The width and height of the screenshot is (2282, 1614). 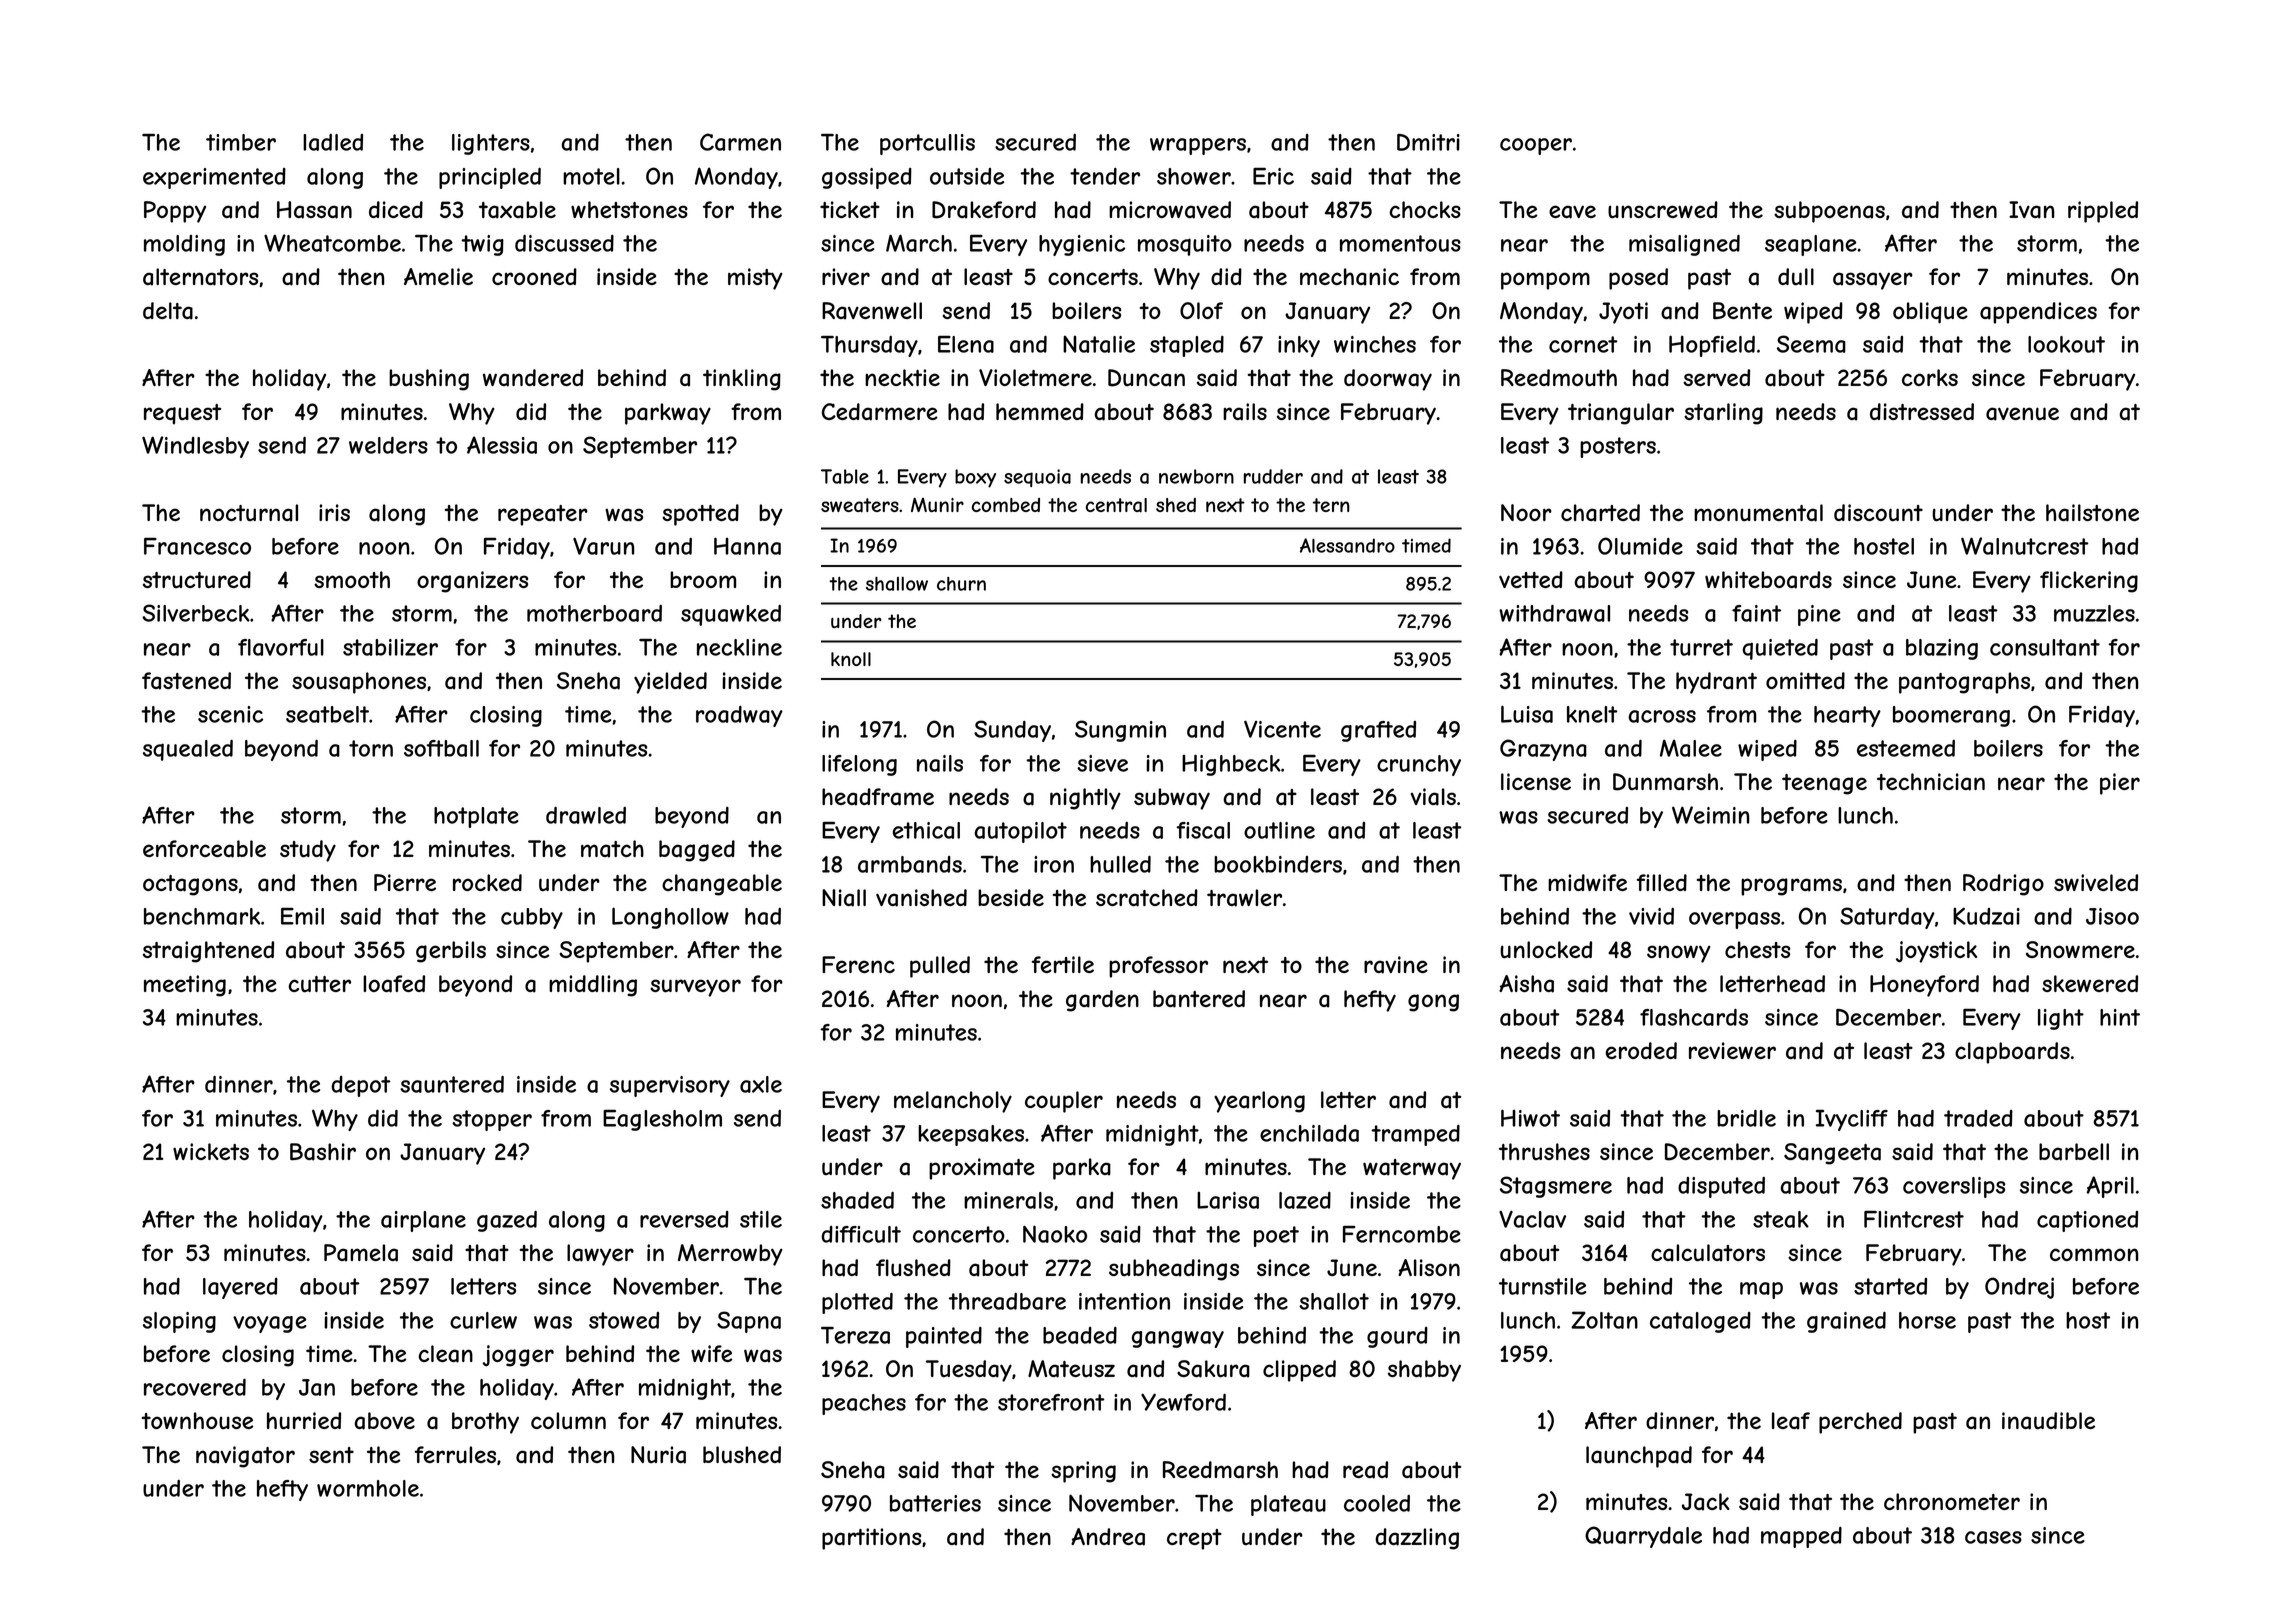 What do you see at coordinates (668, 414) in the screenshot?
I see `parkway` at bounding box center [668, 414].
